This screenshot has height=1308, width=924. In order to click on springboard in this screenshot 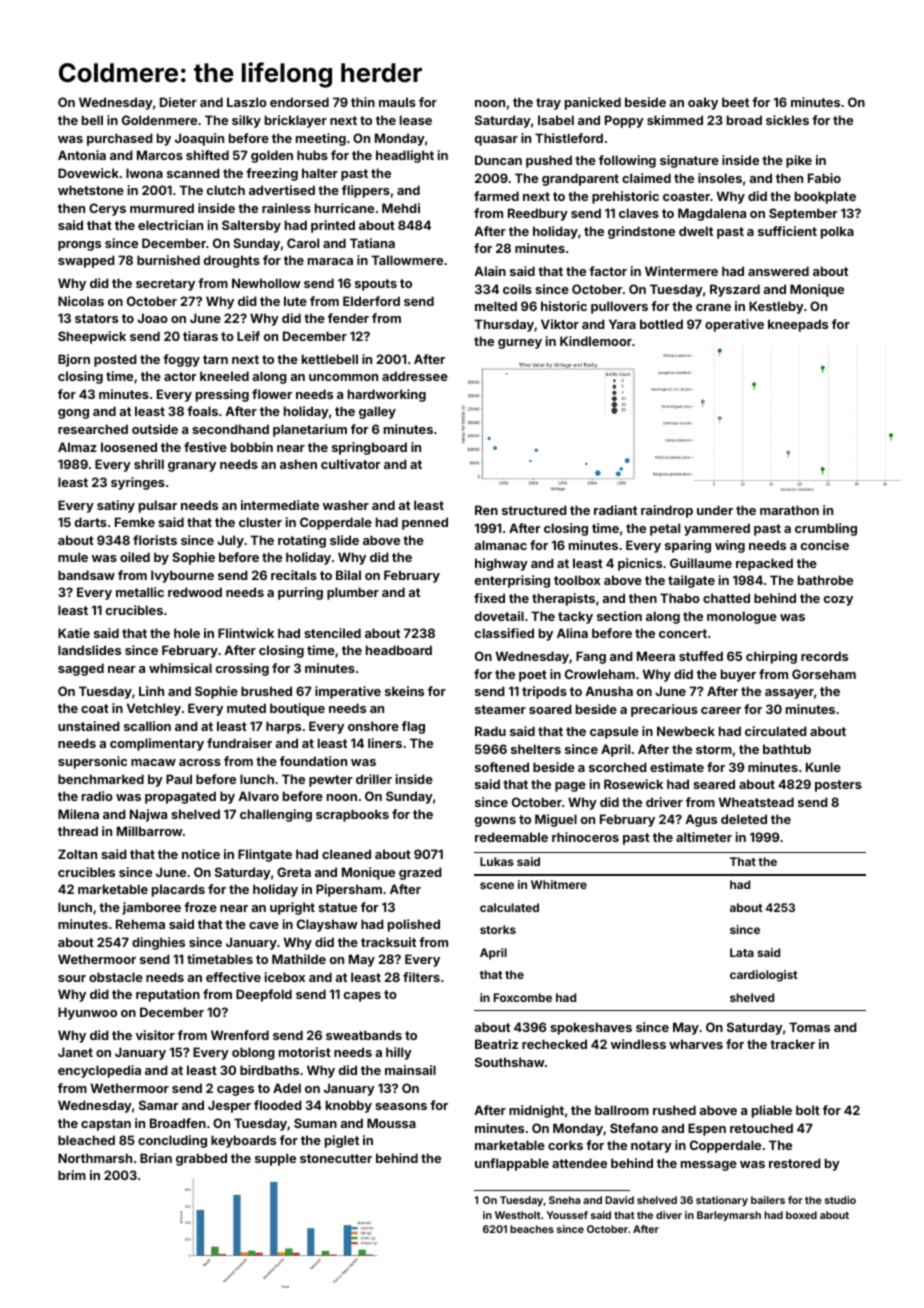, I will do `click(369, 448)`.
